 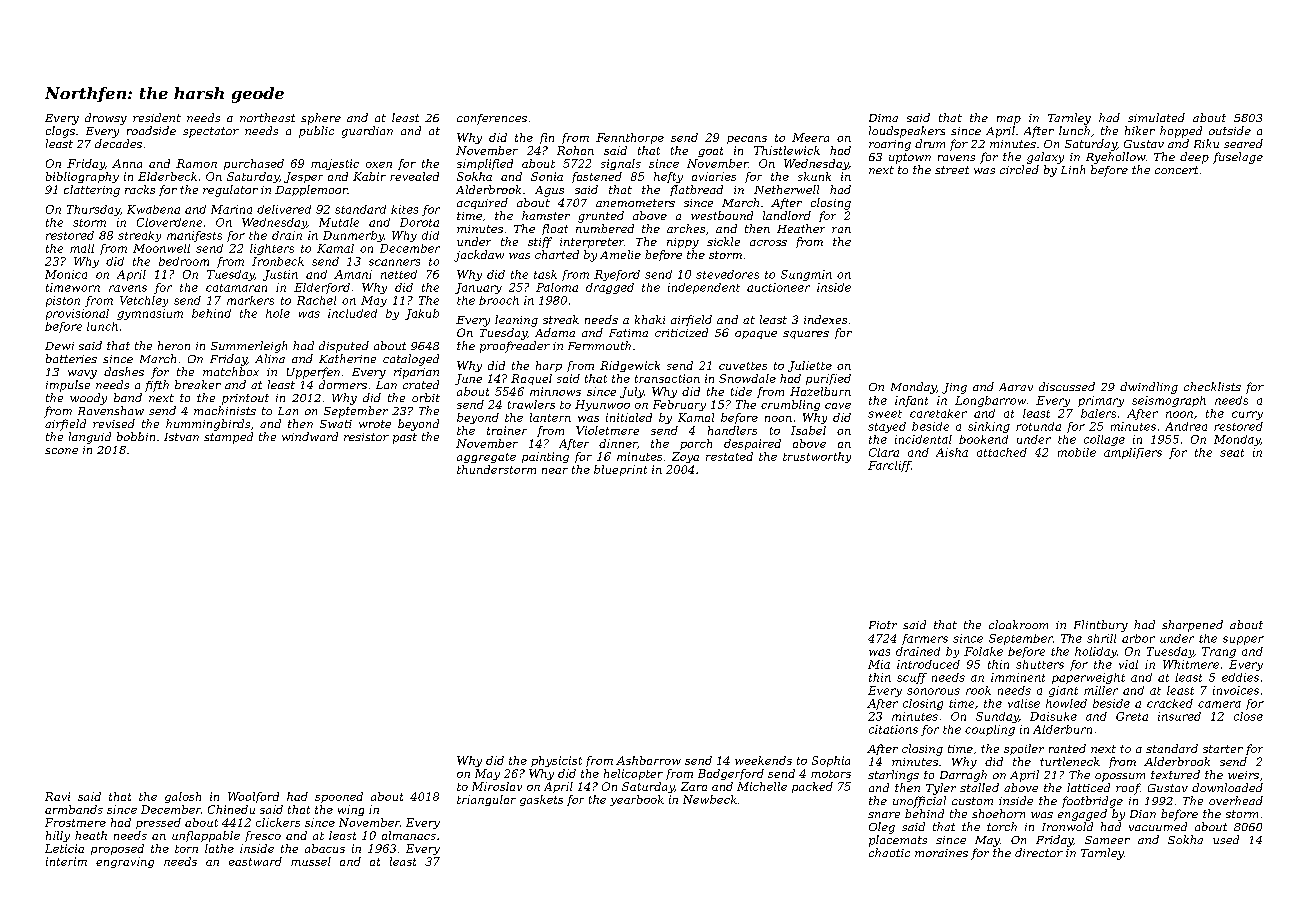 I want to click on dwindling, so click(x=1149, y=388).
